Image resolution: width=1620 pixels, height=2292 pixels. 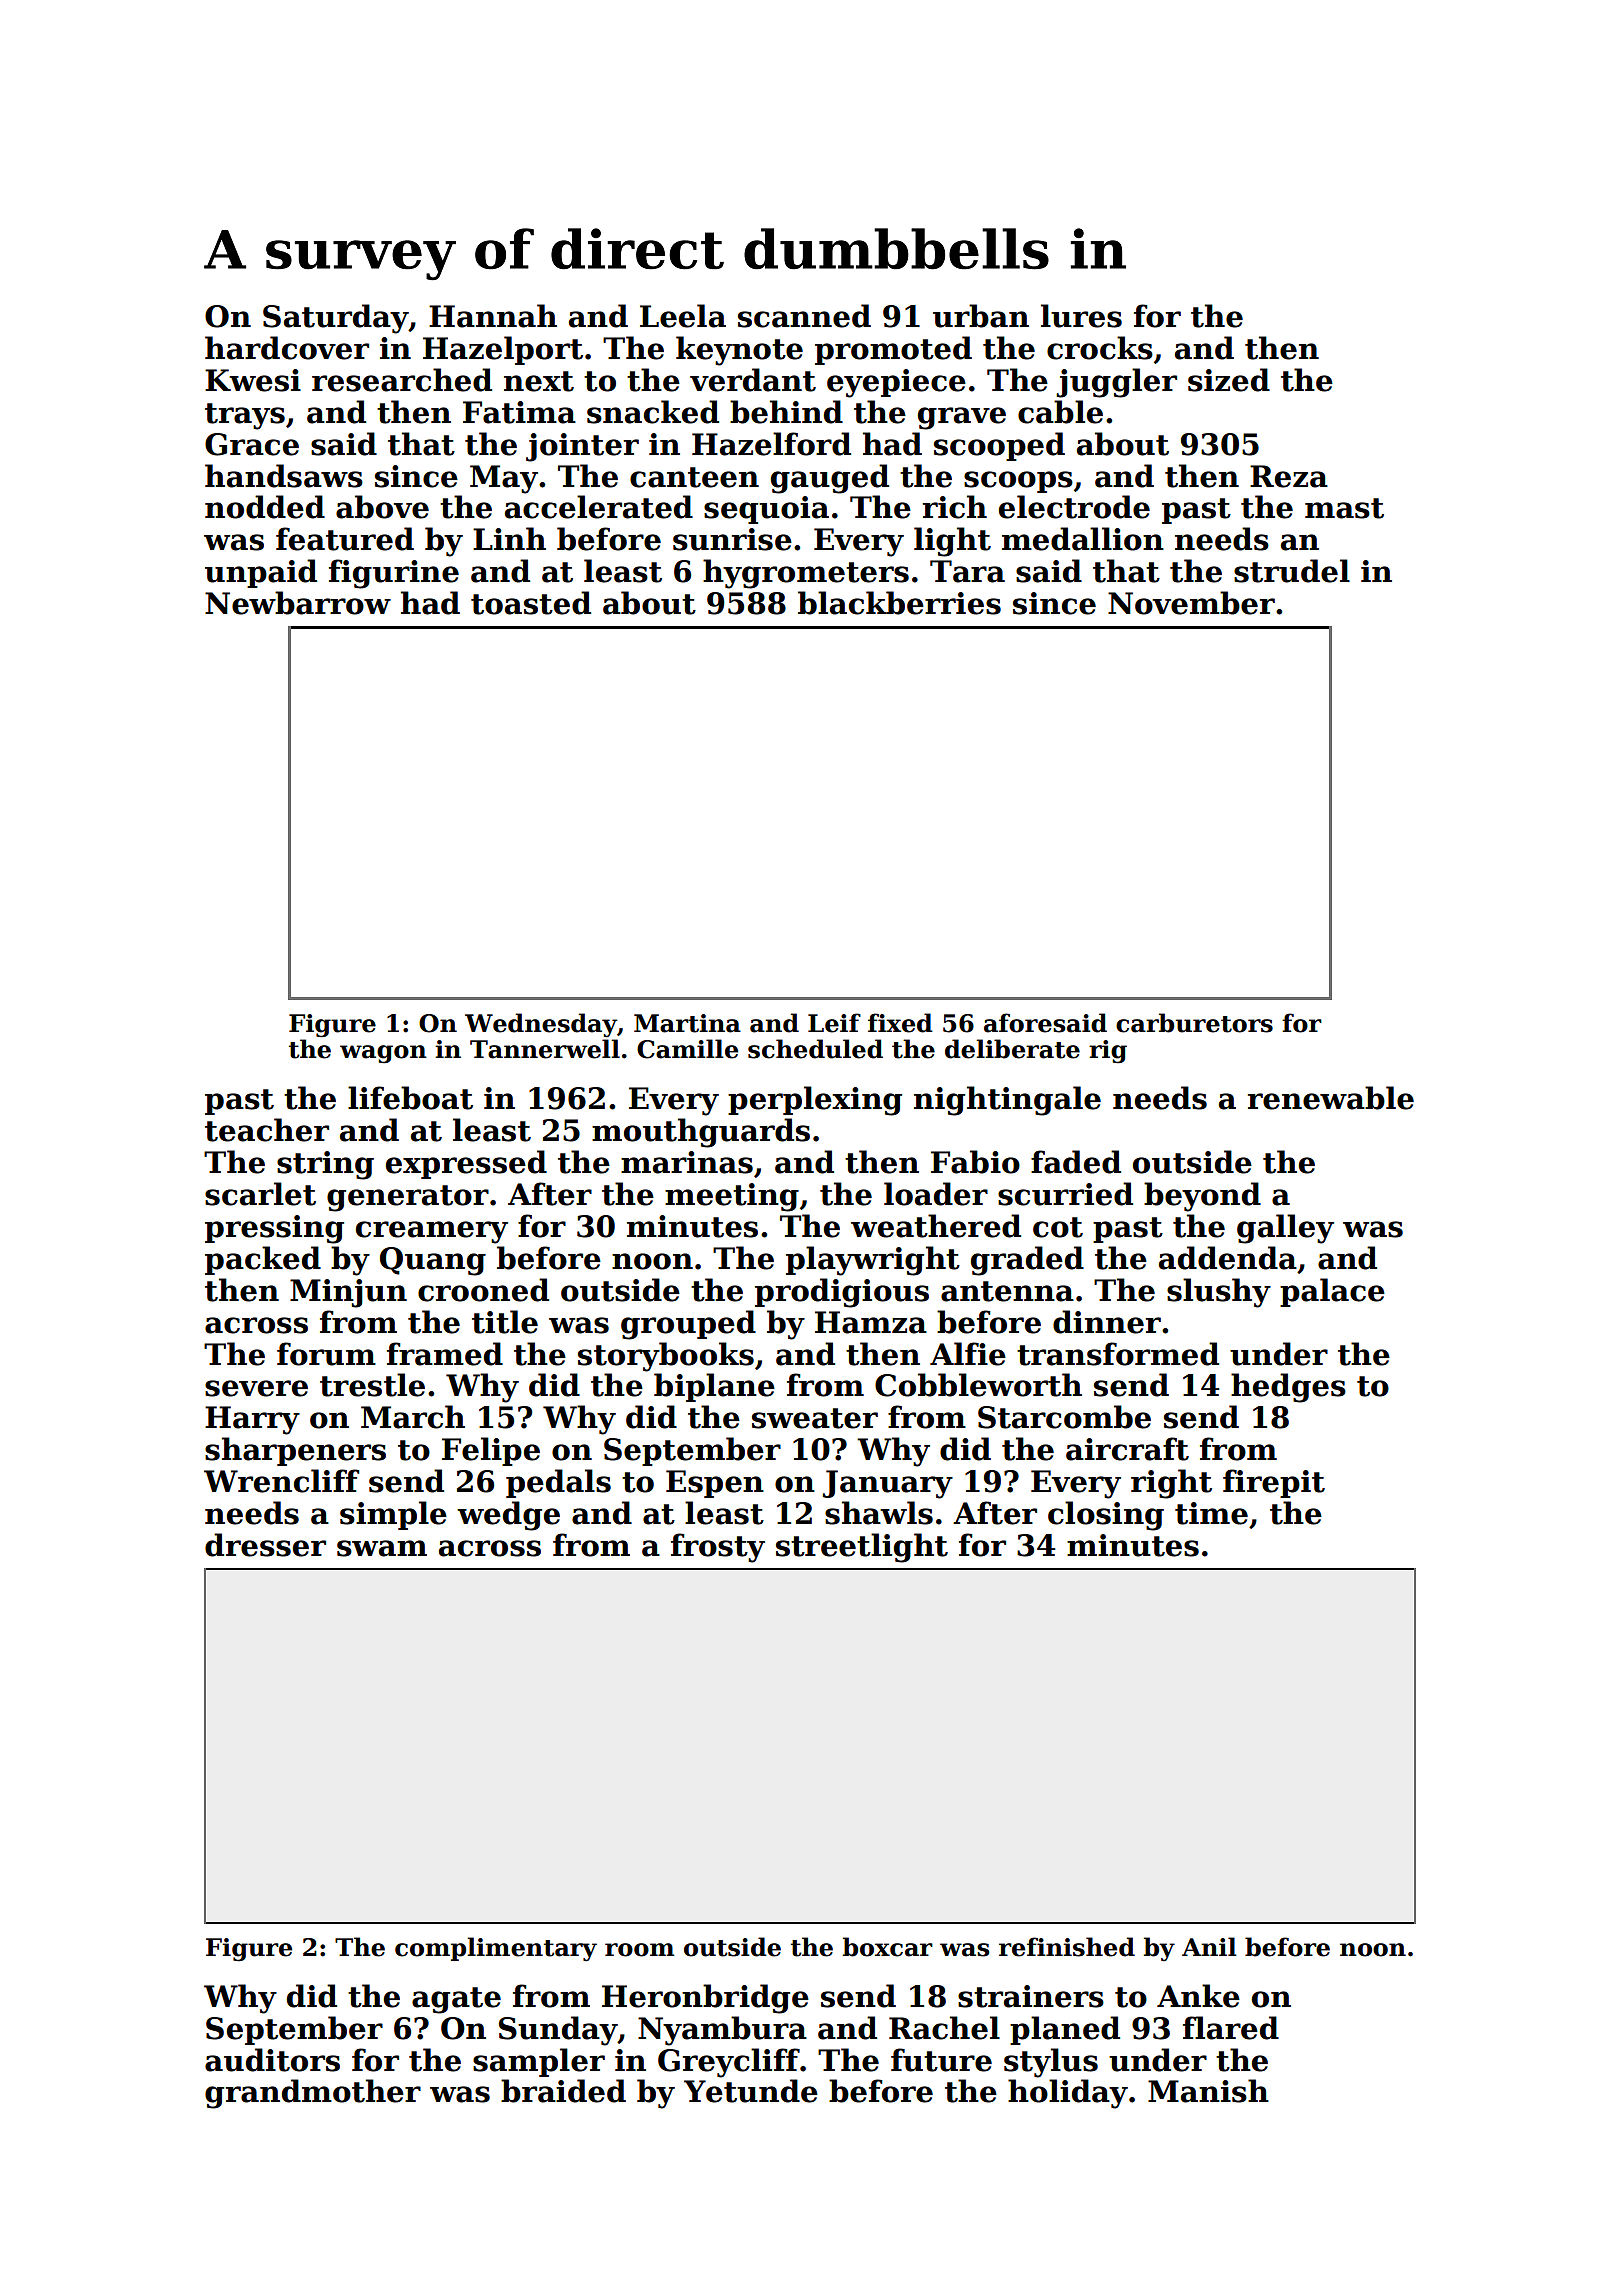 I want to click on meeting, so click(x=732, y=1197).
